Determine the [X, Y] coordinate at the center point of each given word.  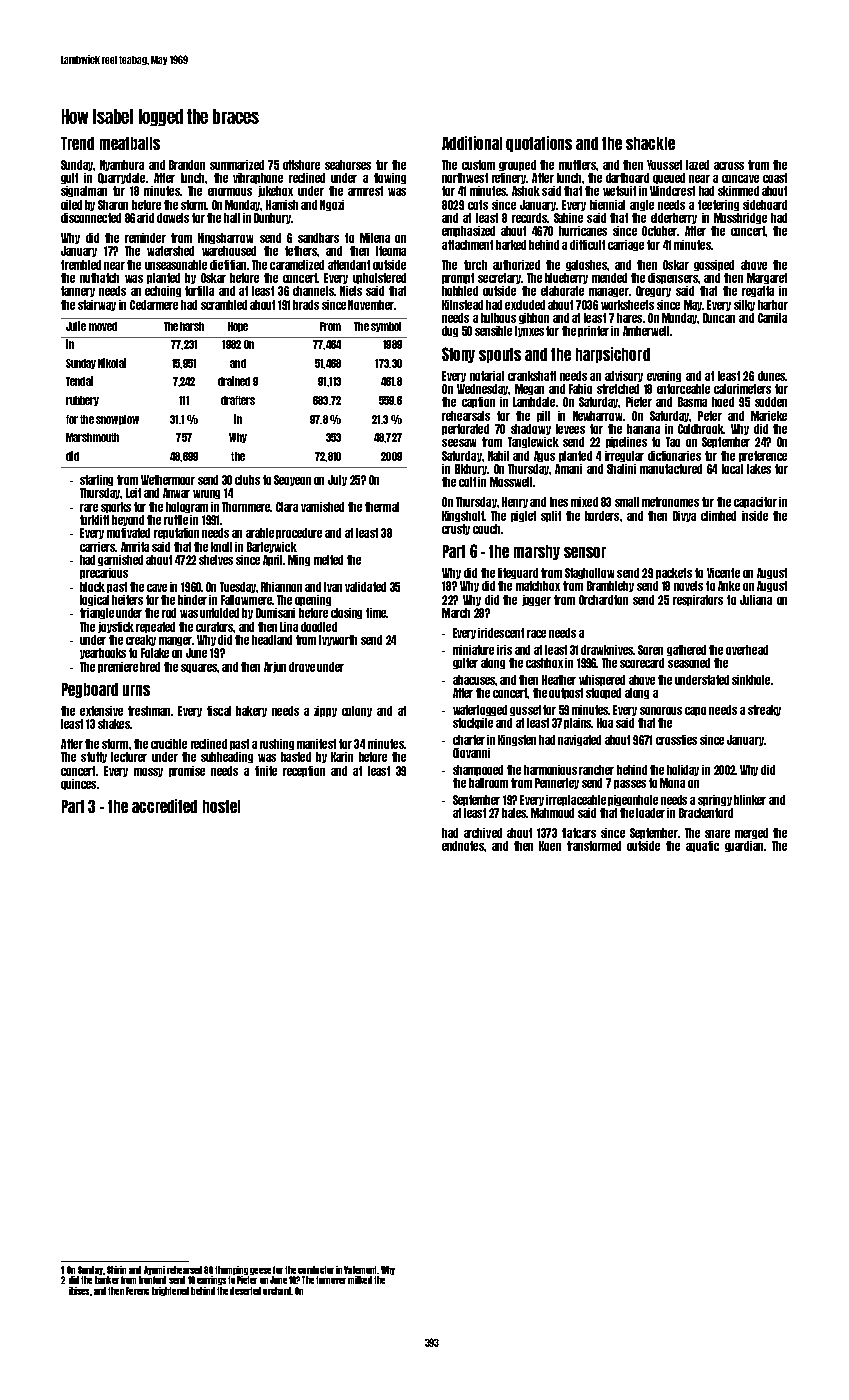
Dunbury [273, 218]
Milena [375, 238]
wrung [206, 494]
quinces [78, 784]
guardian [744, 846]
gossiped [714, 265]
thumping [231, 1270]
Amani [568, 469]
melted [328, 560]
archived [483, 833]
